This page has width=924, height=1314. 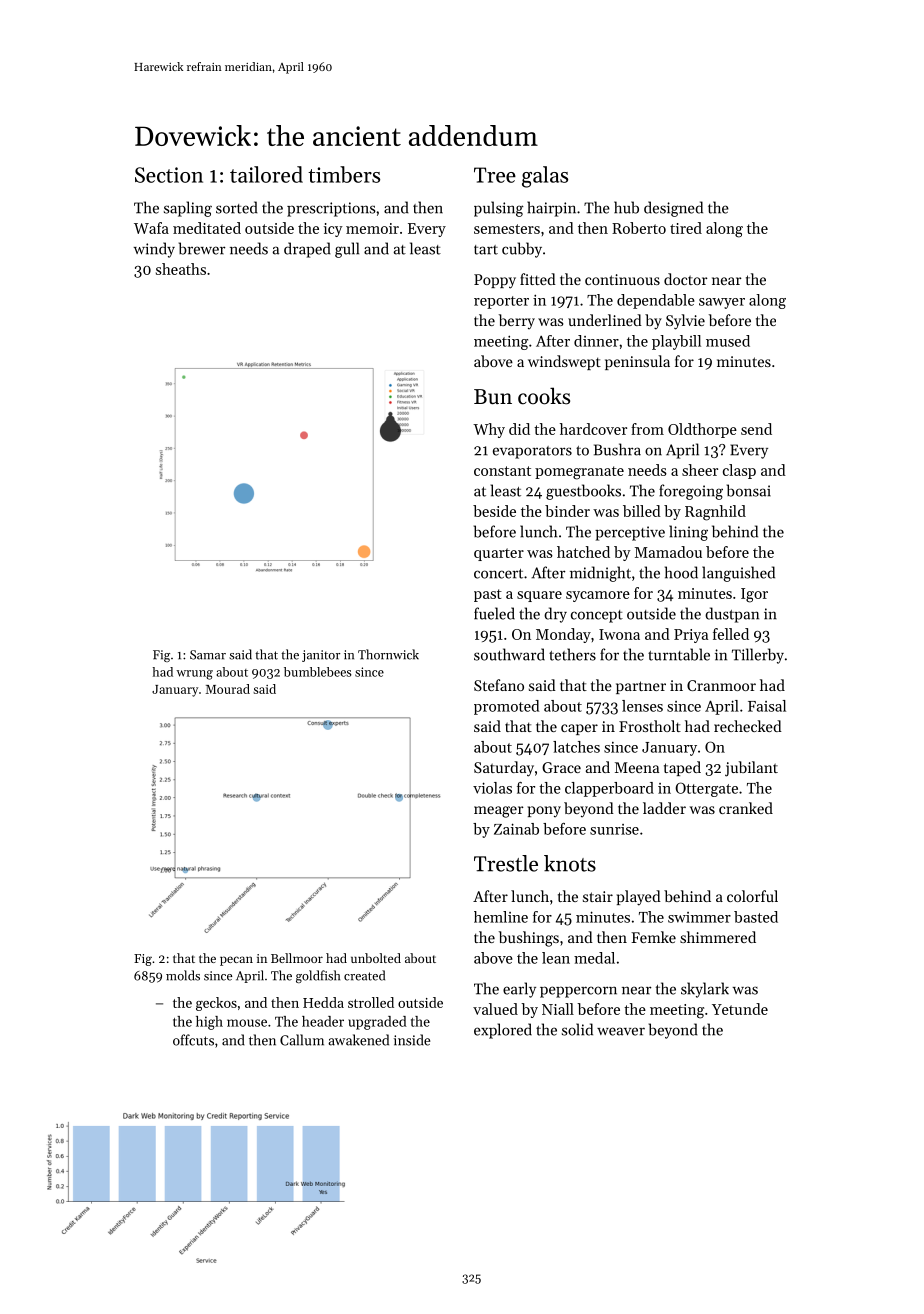 I want to click on send, so click(x=756, y=429).
